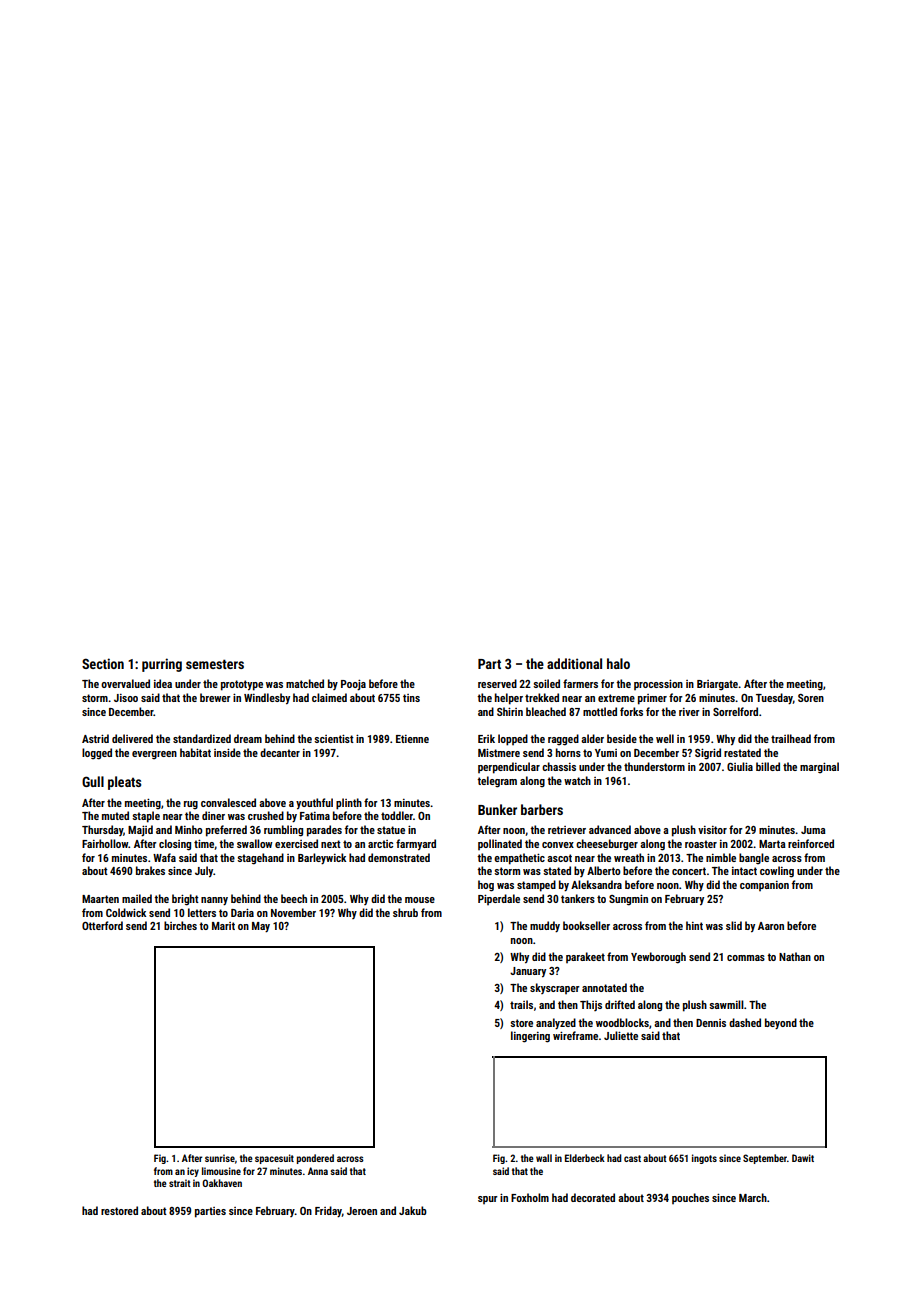 Image resolution: width=924 pixels, height=1308 pixels. I want to click on dashed, so click(745, 1022).
